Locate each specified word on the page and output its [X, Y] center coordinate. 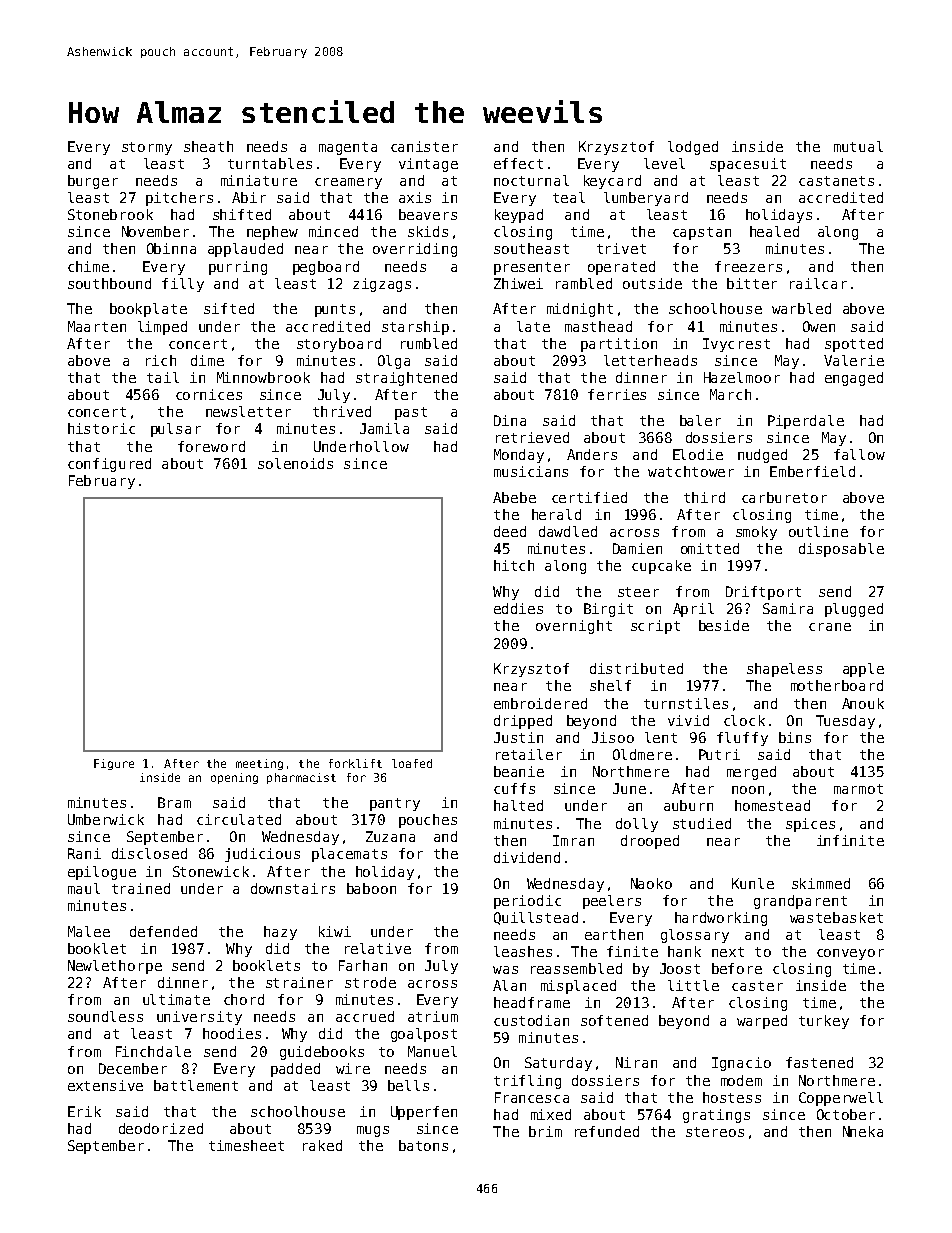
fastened [819, 1062]
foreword [211, 446]
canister [424, 146]
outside [652, 283]
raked [322, 1145]
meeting [259, 764]
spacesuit [748, 165]
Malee [89, 931]
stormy [147, 148]
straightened [406, 379]
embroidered [540, 703]
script [655, 627]
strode [370, 982]
